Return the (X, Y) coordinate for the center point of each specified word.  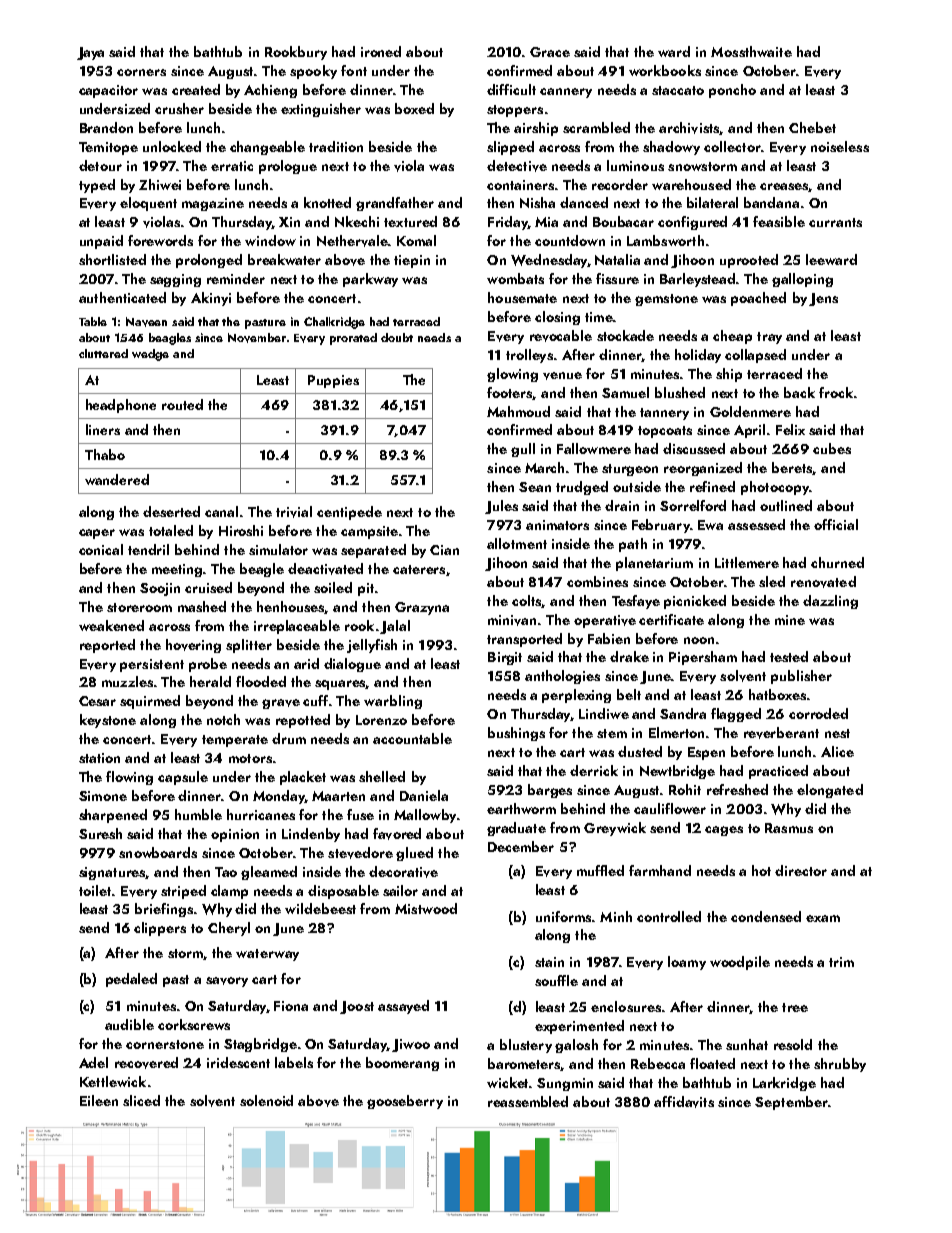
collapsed (755, 356)
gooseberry (405, 1102)
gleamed (269, 873)
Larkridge (784, 1084)
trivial (294, 512)
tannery (664, 414)
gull (523, 450)
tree (795, 1007)
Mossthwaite (751, 51)
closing (557, 318)
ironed (381, 51)
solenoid (266, 1100)
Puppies (333, 381)
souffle (556, 980)
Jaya (90, 53)
